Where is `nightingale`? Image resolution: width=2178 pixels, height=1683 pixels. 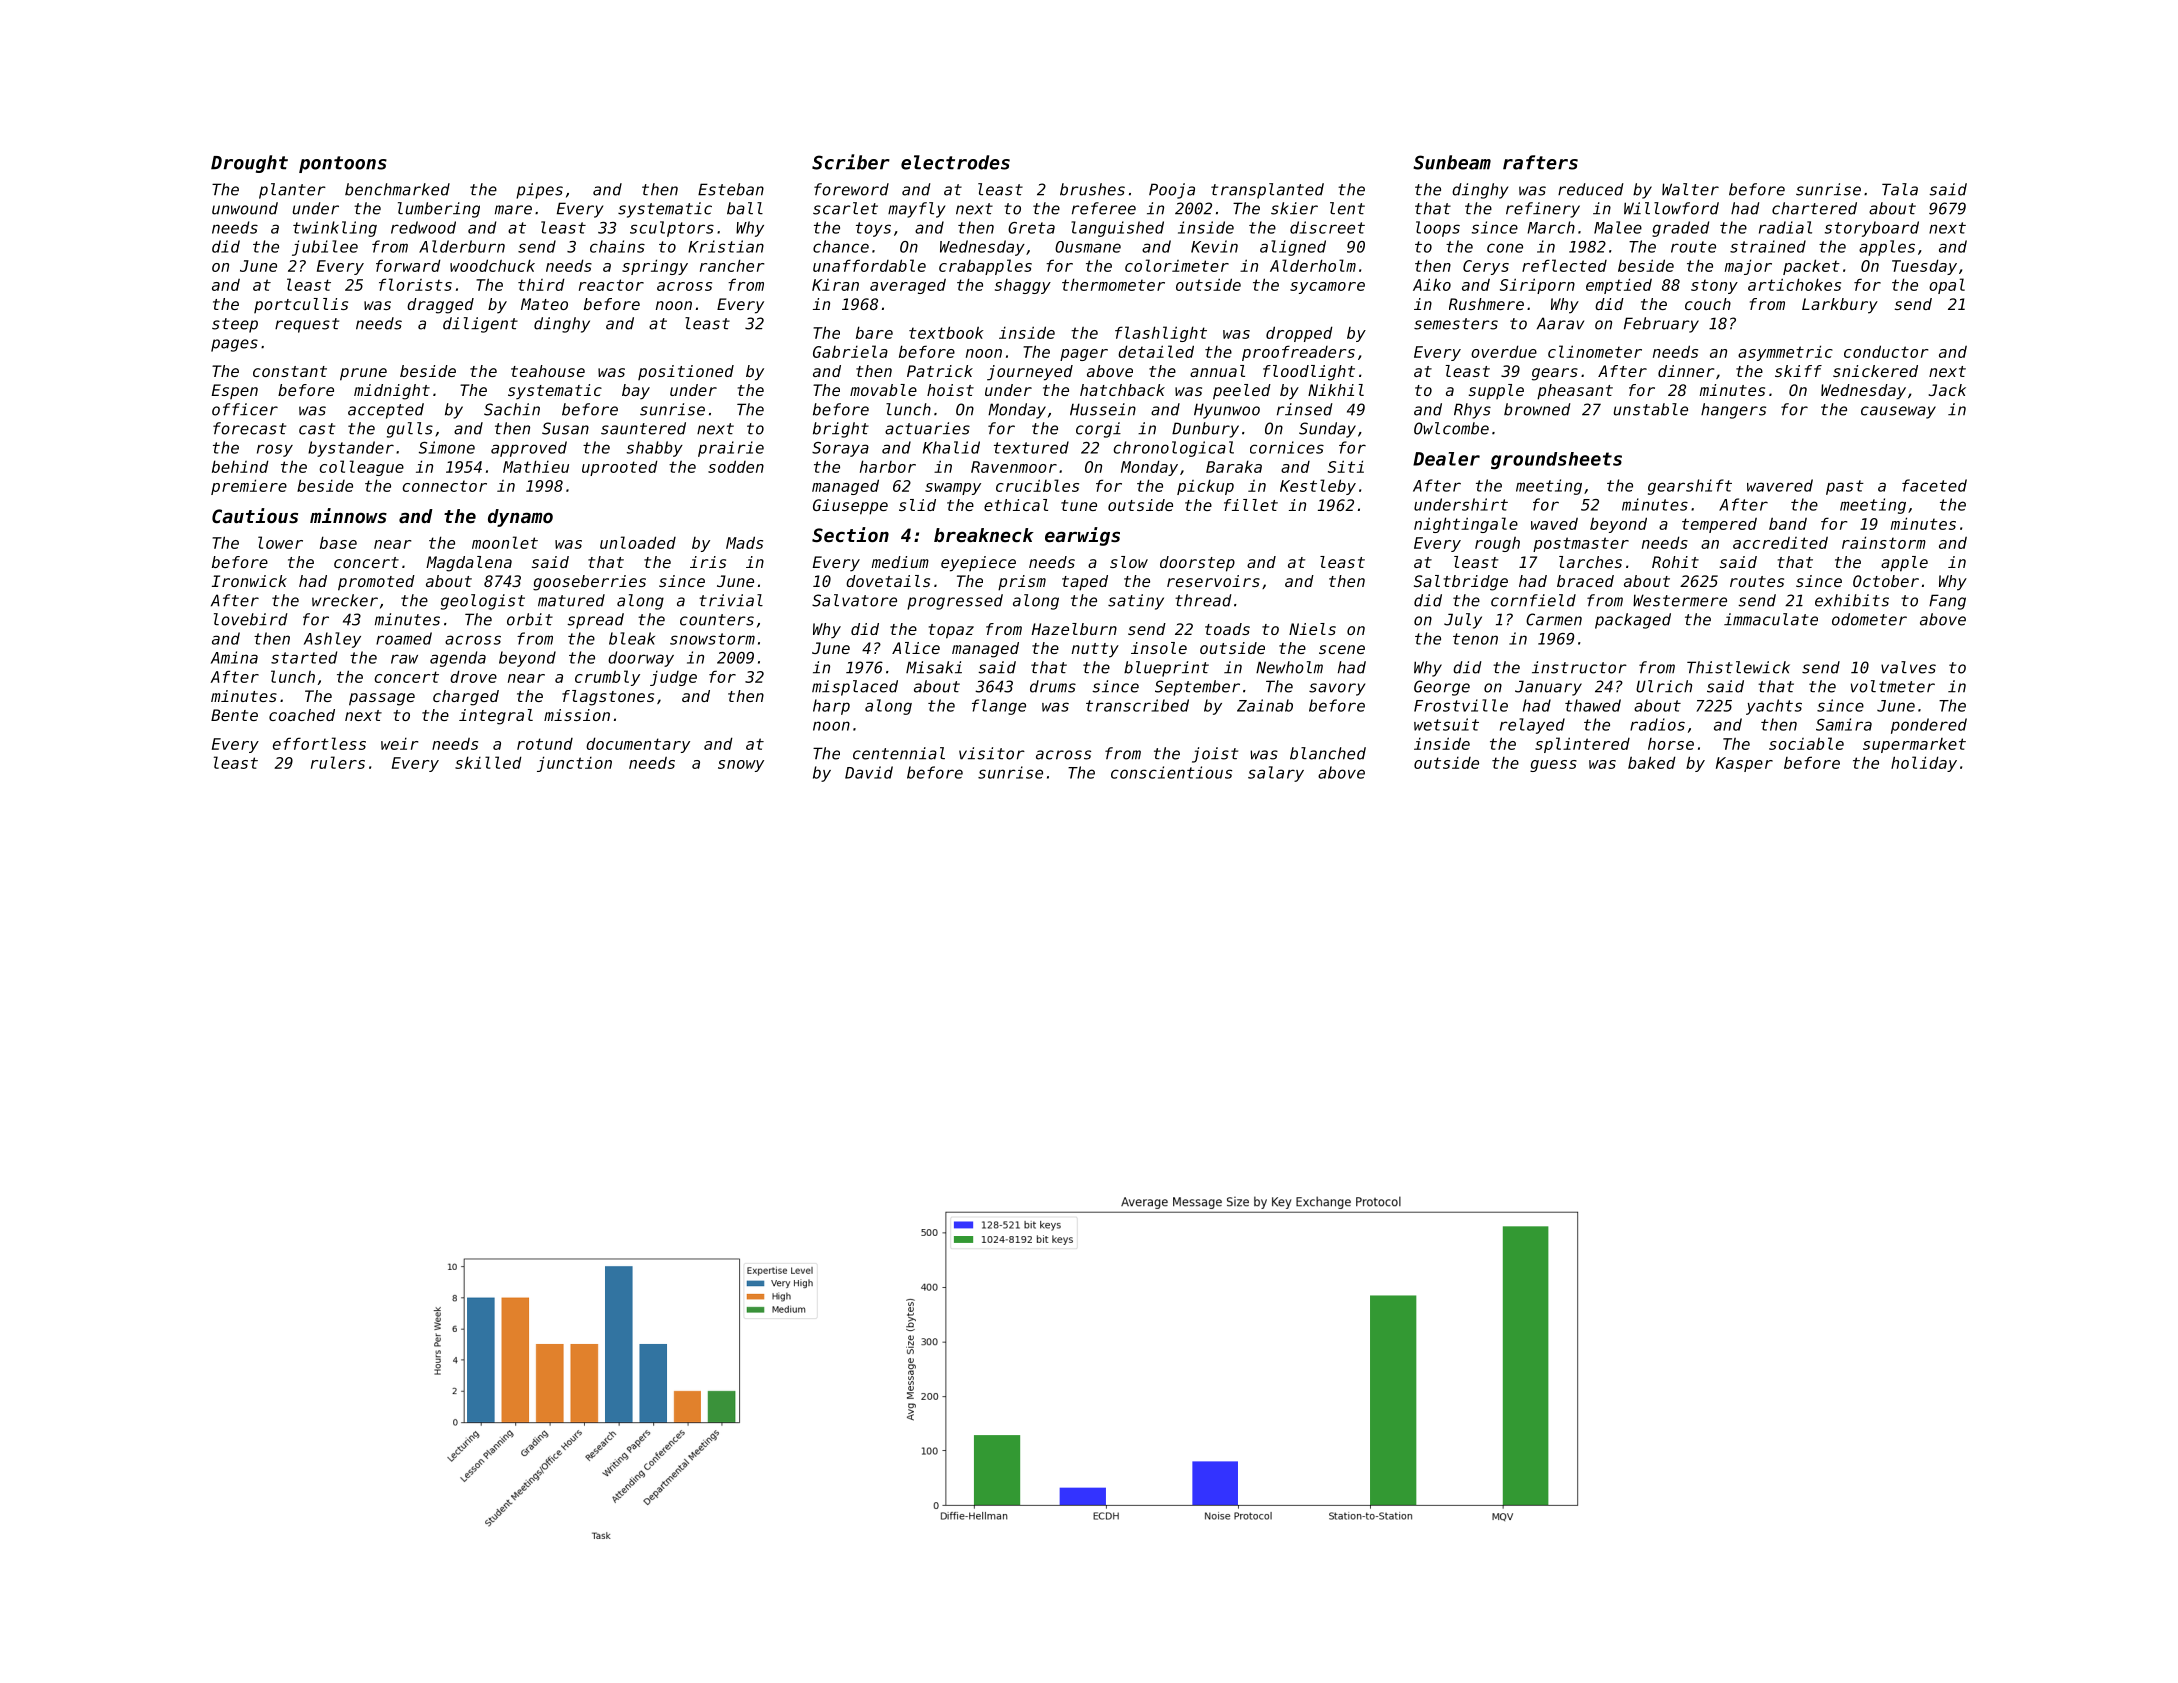
nightingale is located at coordinates (1466, 525).
